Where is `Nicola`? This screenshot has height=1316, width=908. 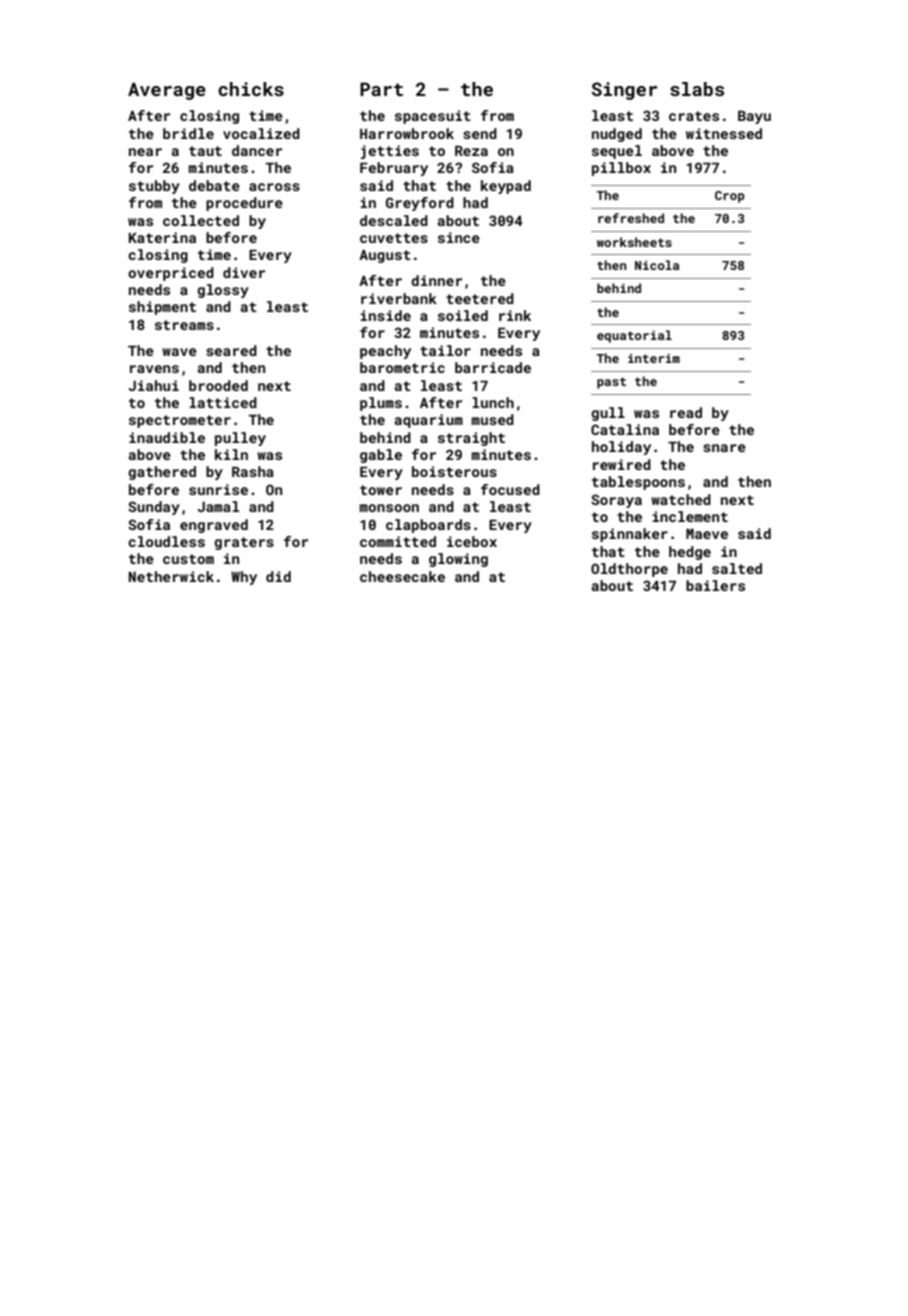
Nicola is located at coordinates (657, 265).
